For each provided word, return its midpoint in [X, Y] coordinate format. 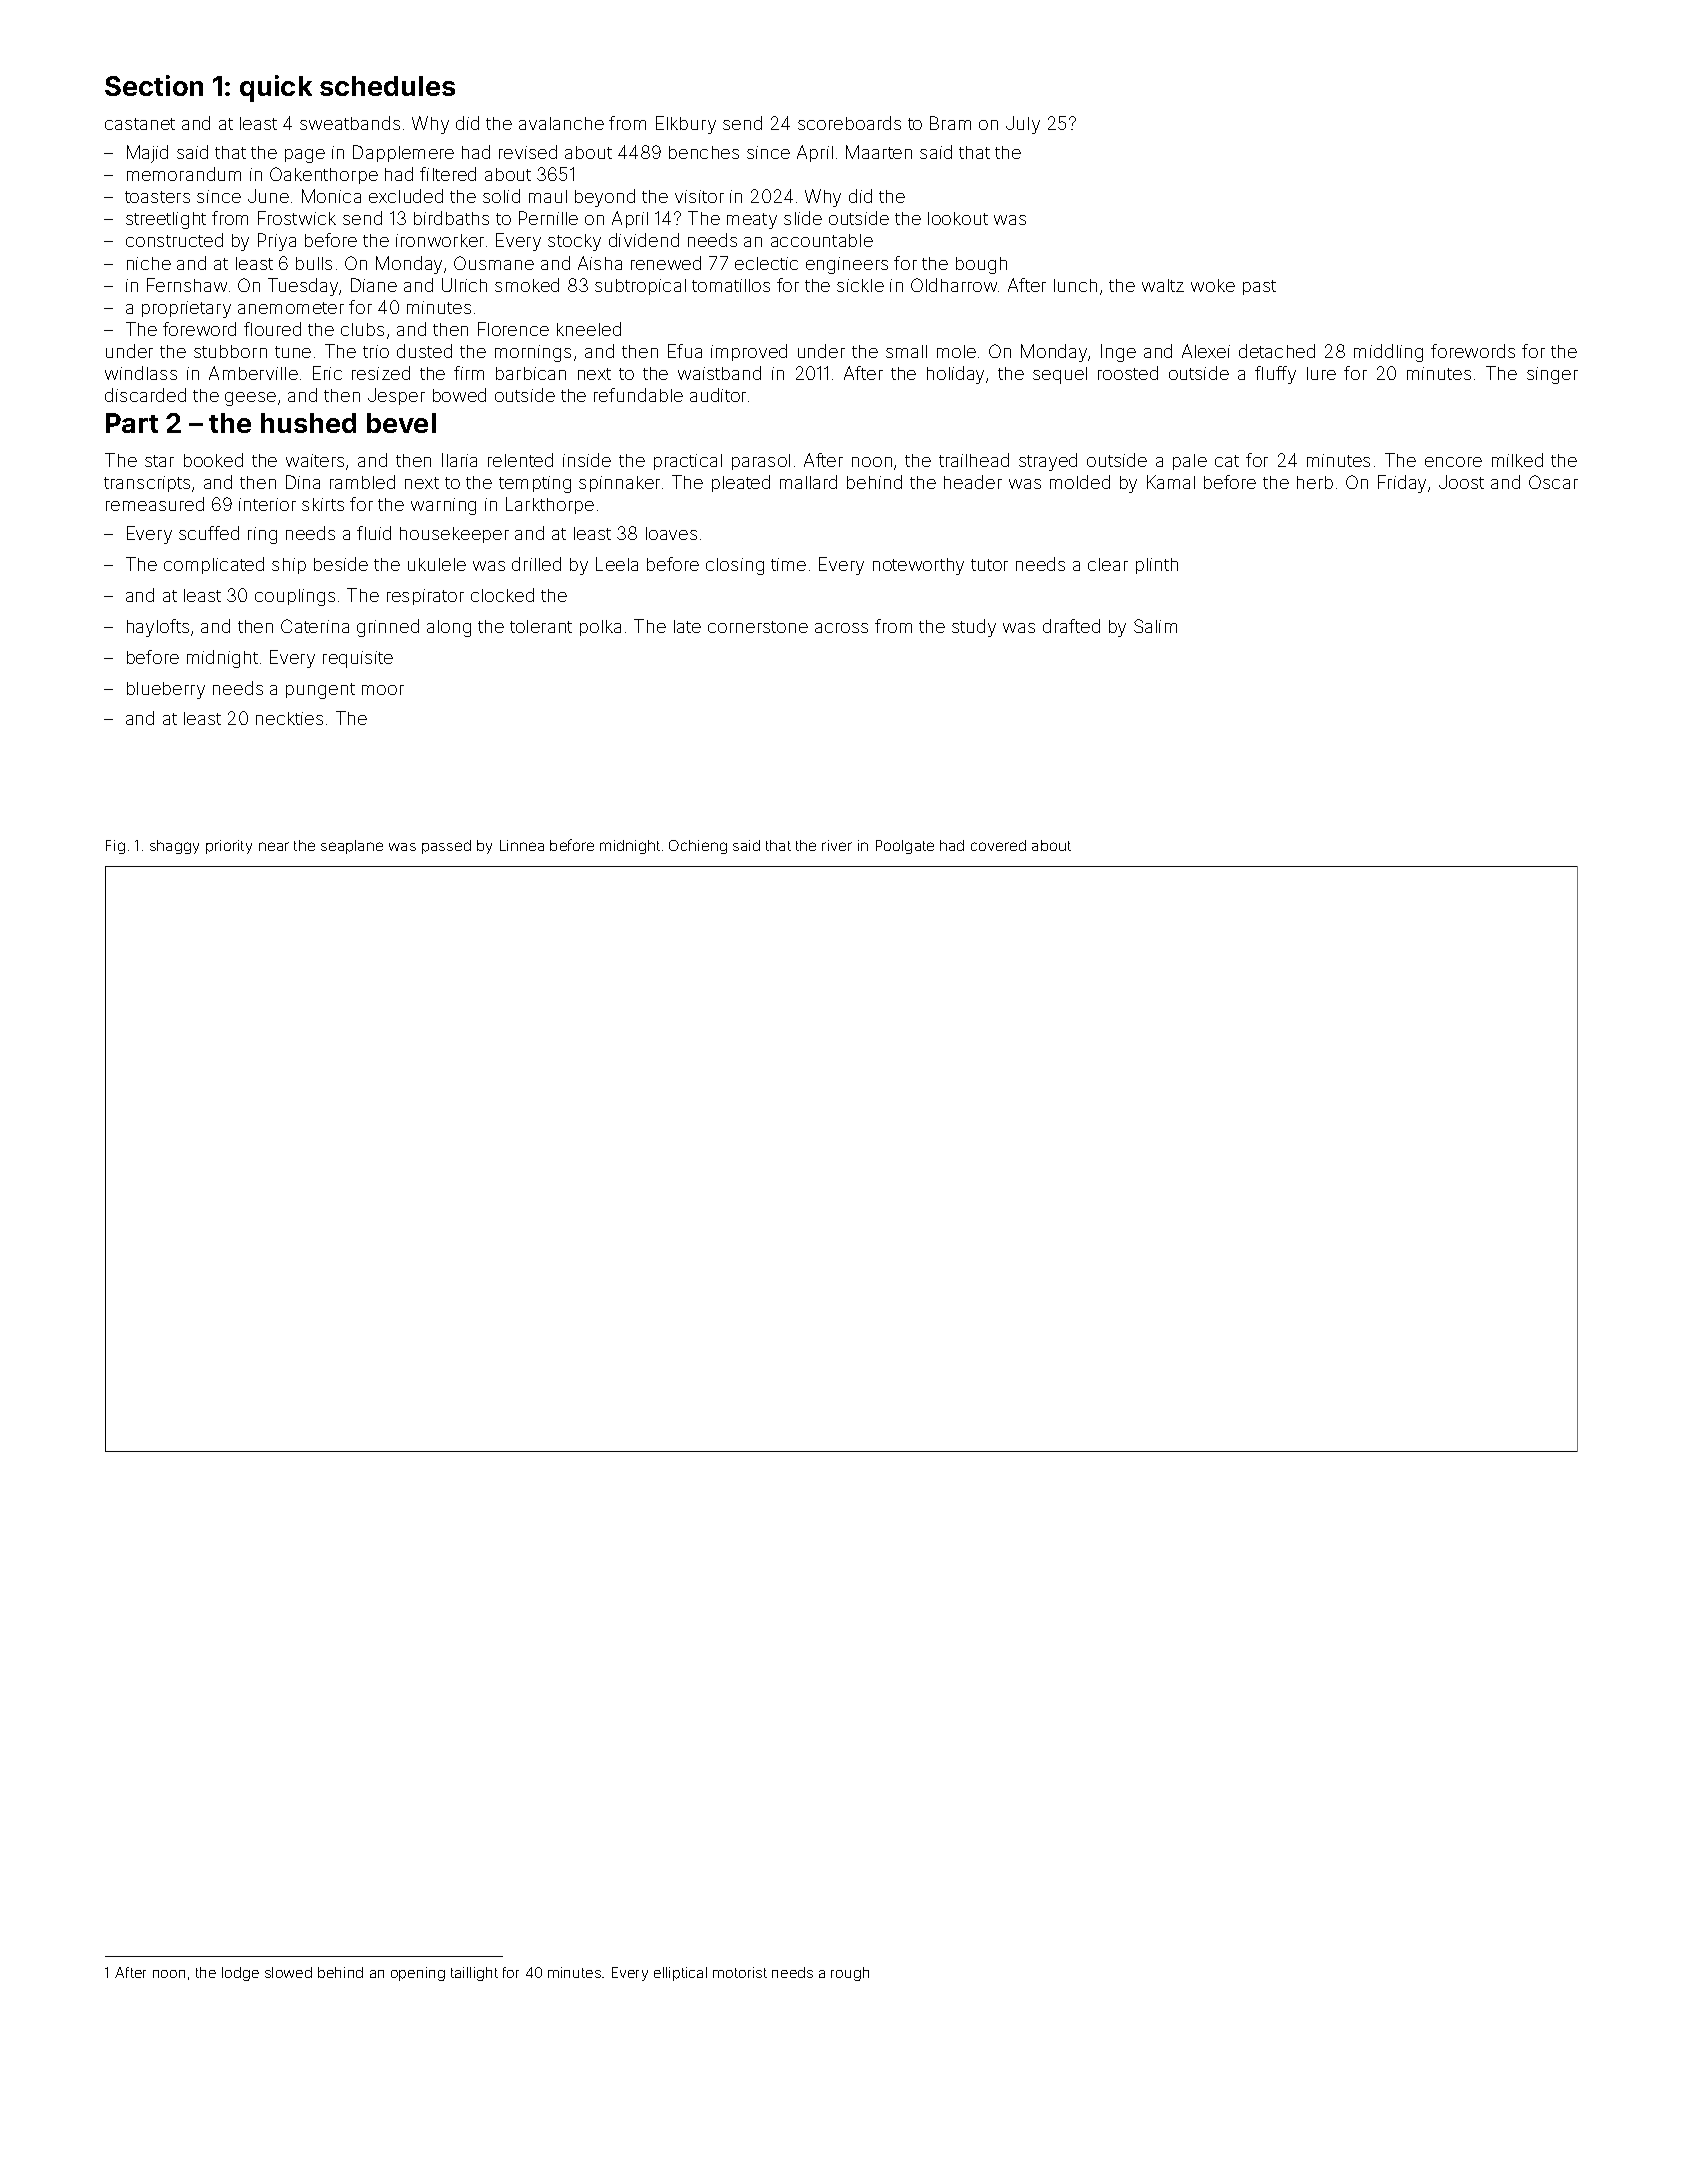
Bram [950, 123]
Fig [115, 847]
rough [850, 1974]
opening [418, 1974]
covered [998, 845]
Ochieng [698, 847]
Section [154, 85]
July [1023, 125]
